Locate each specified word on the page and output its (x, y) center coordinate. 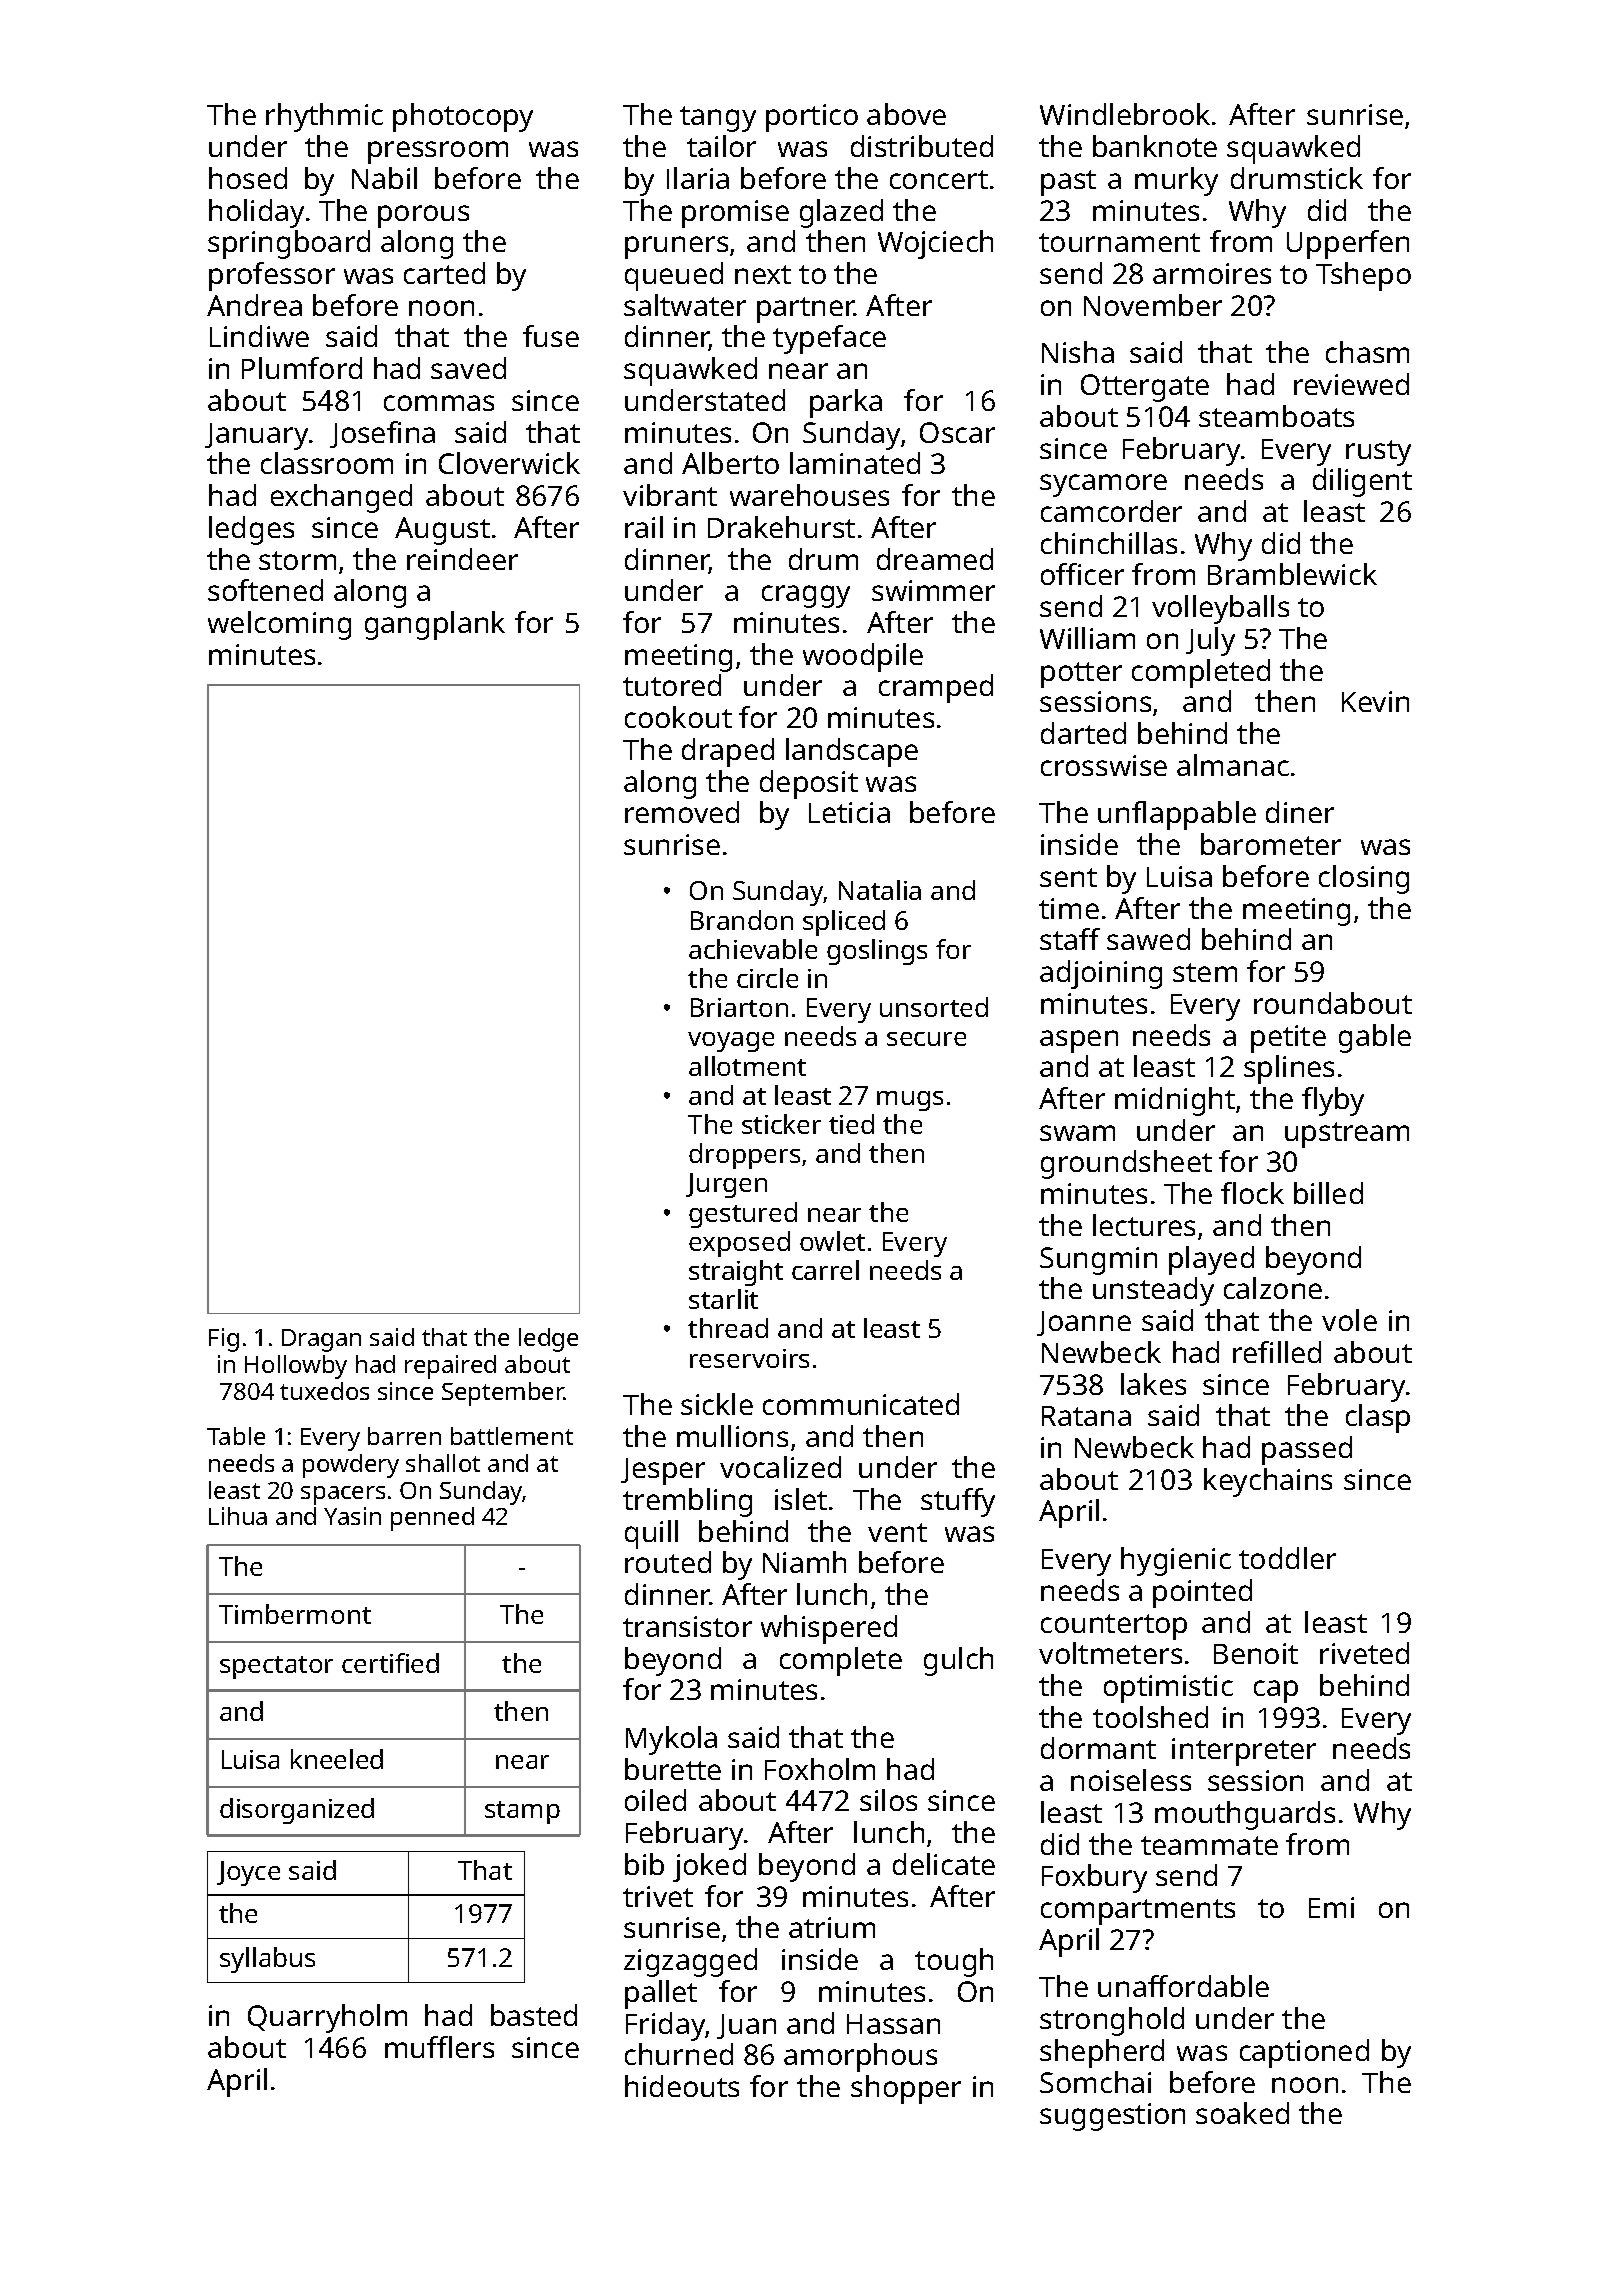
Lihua (238, 1516)
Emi (1331, 1907)
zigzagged (690, 1962)
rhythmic (324, 117)
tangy (718, 119)
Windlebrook (1125, 114)
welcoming (279, 625)
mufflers (439, 2047)
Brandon (742, 920)
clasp (1378, 1418)
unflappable (1177, 815)
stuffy (958, 1502)
